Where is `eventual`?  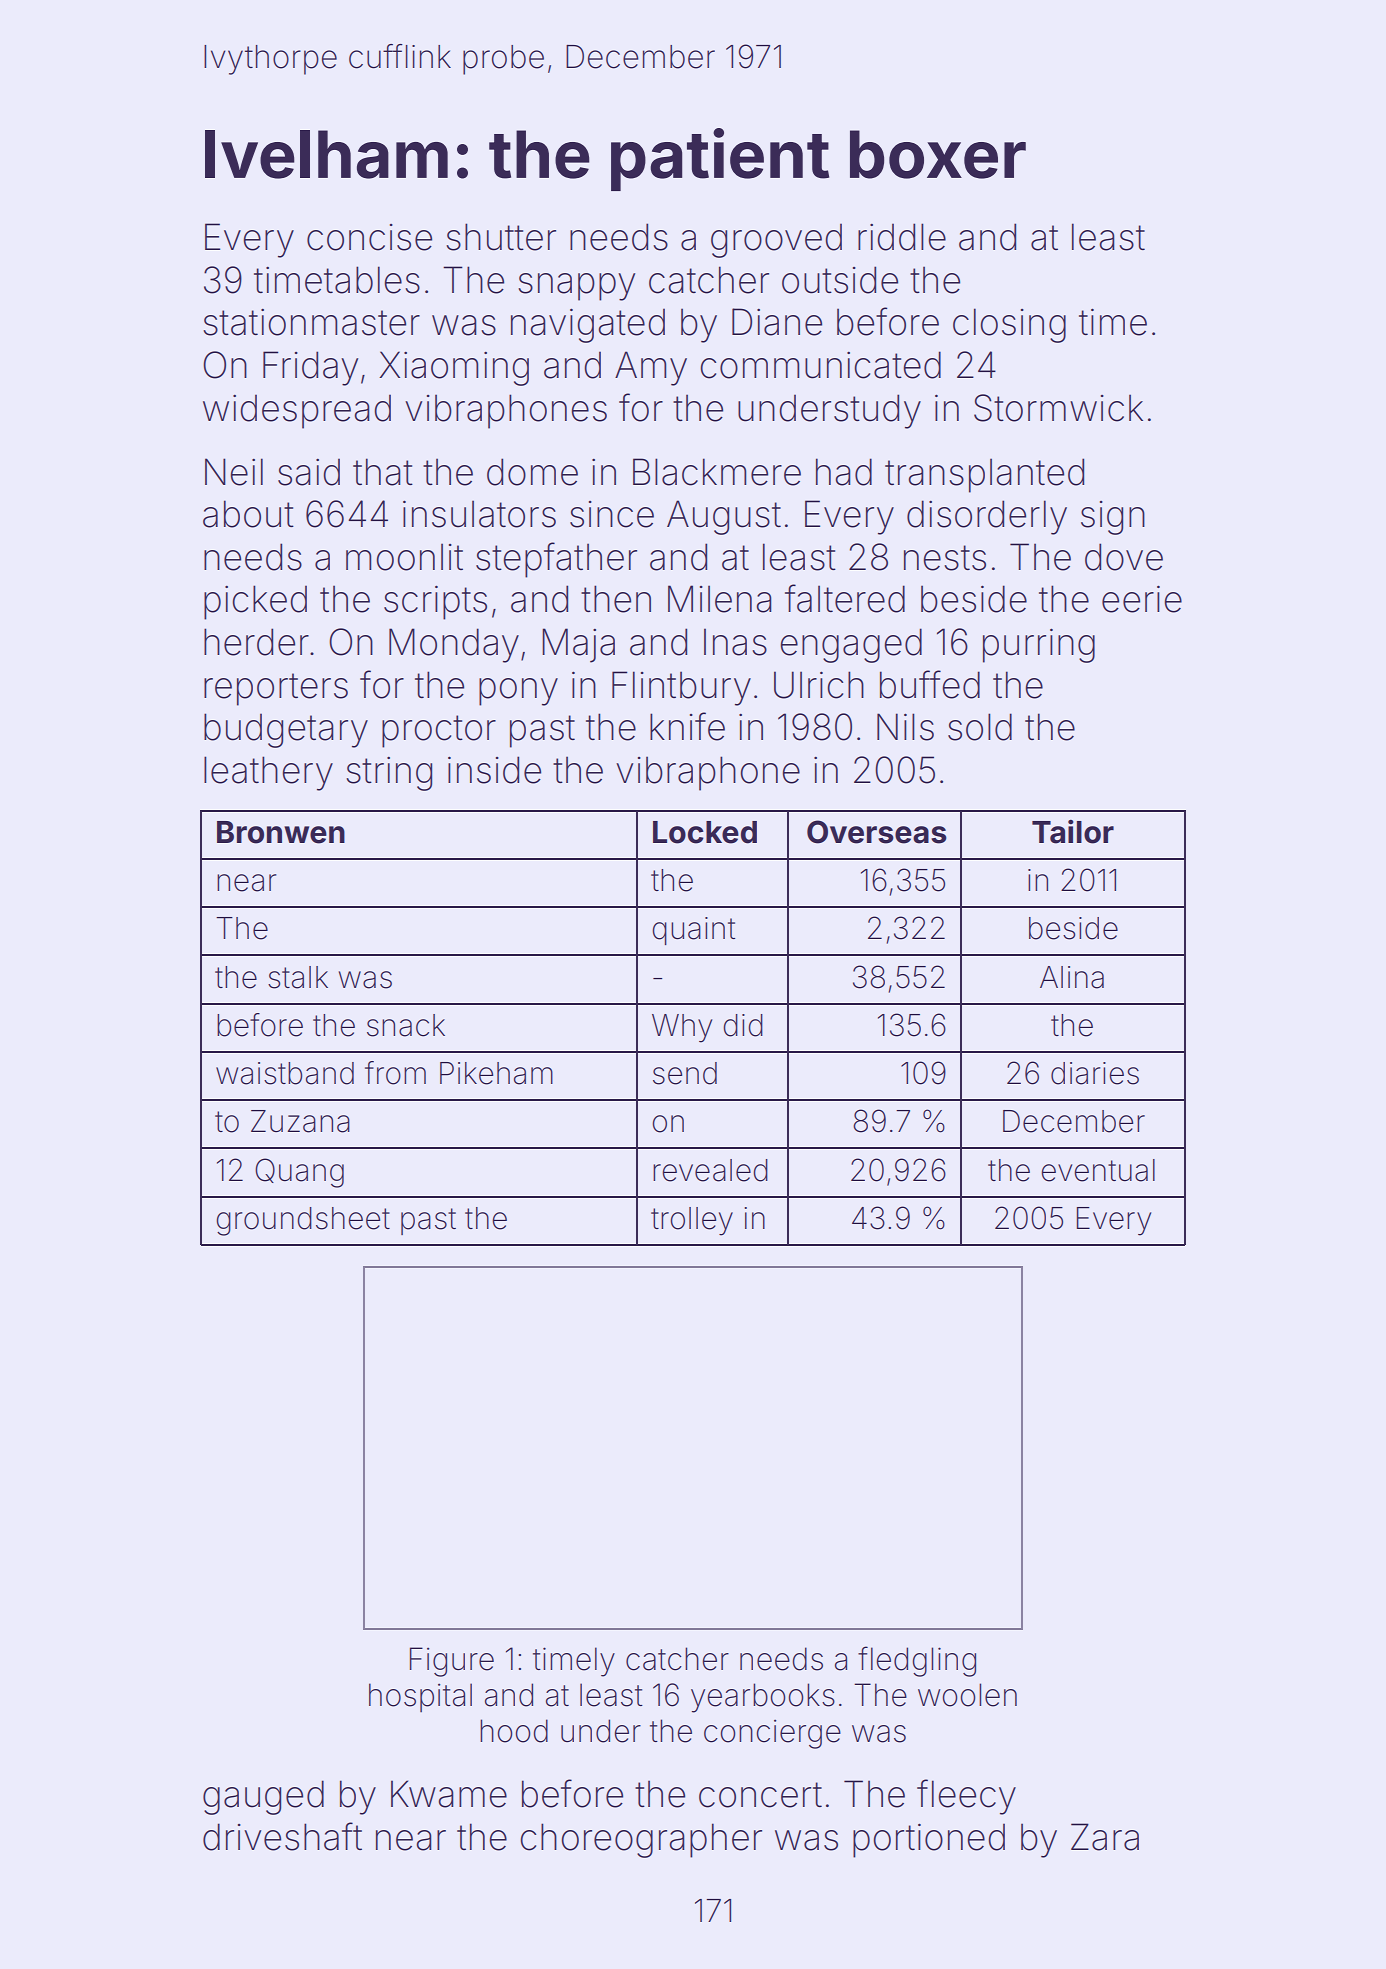 eventual is located at coordinates (1098, 1170).
